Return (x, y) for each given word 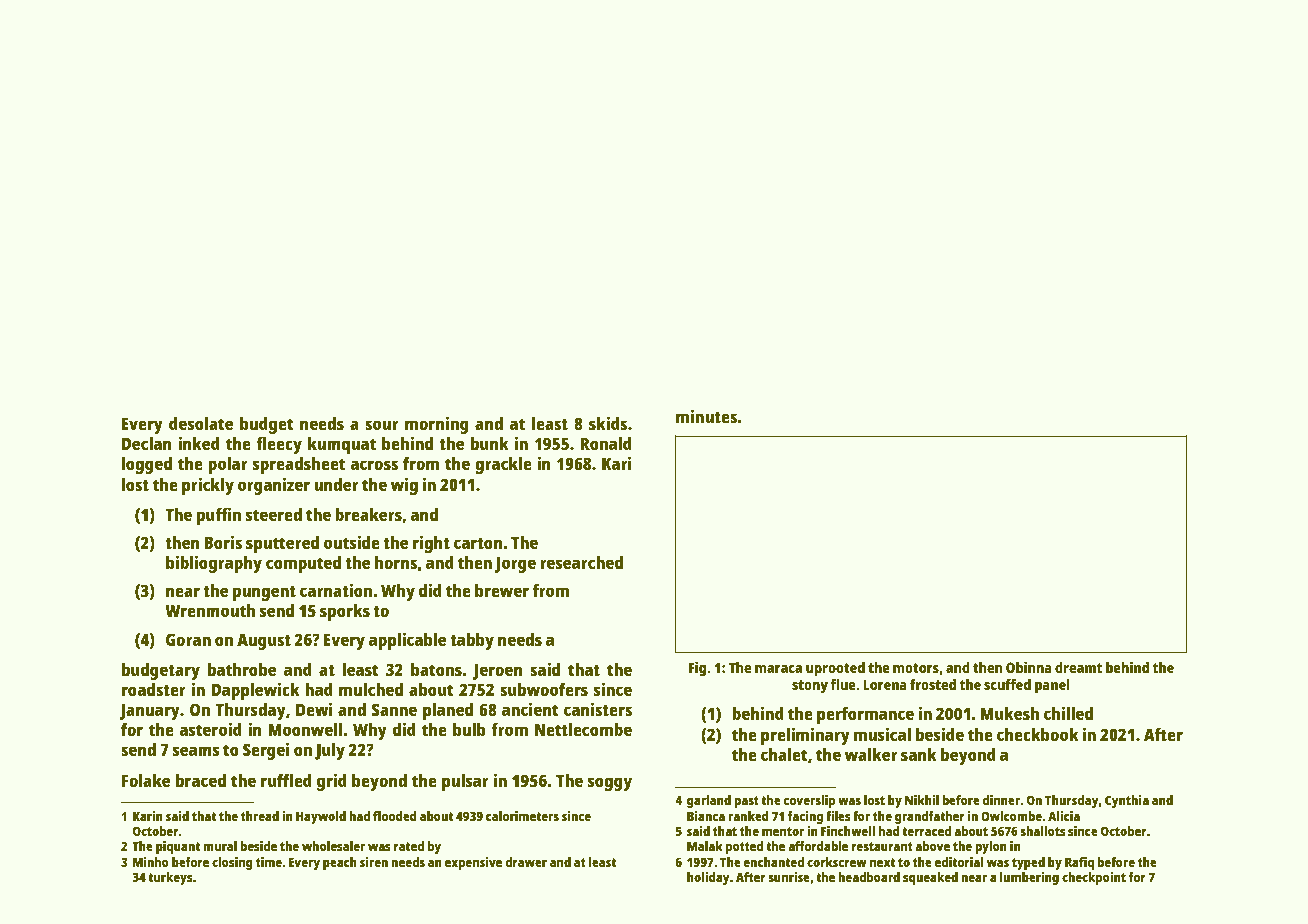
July (330, 751)
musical (882, 734)
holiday (708, 878)
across (374, 465)
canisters (598, 709)
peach (340, 863)
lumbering (1029, 878)
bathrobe (242, 669)
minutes (706, 416)
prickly (208, 486)
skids (608, 423)
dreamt (1078, 667)
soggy (610, 784)
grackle (503, 465)
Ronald (606, 443)
